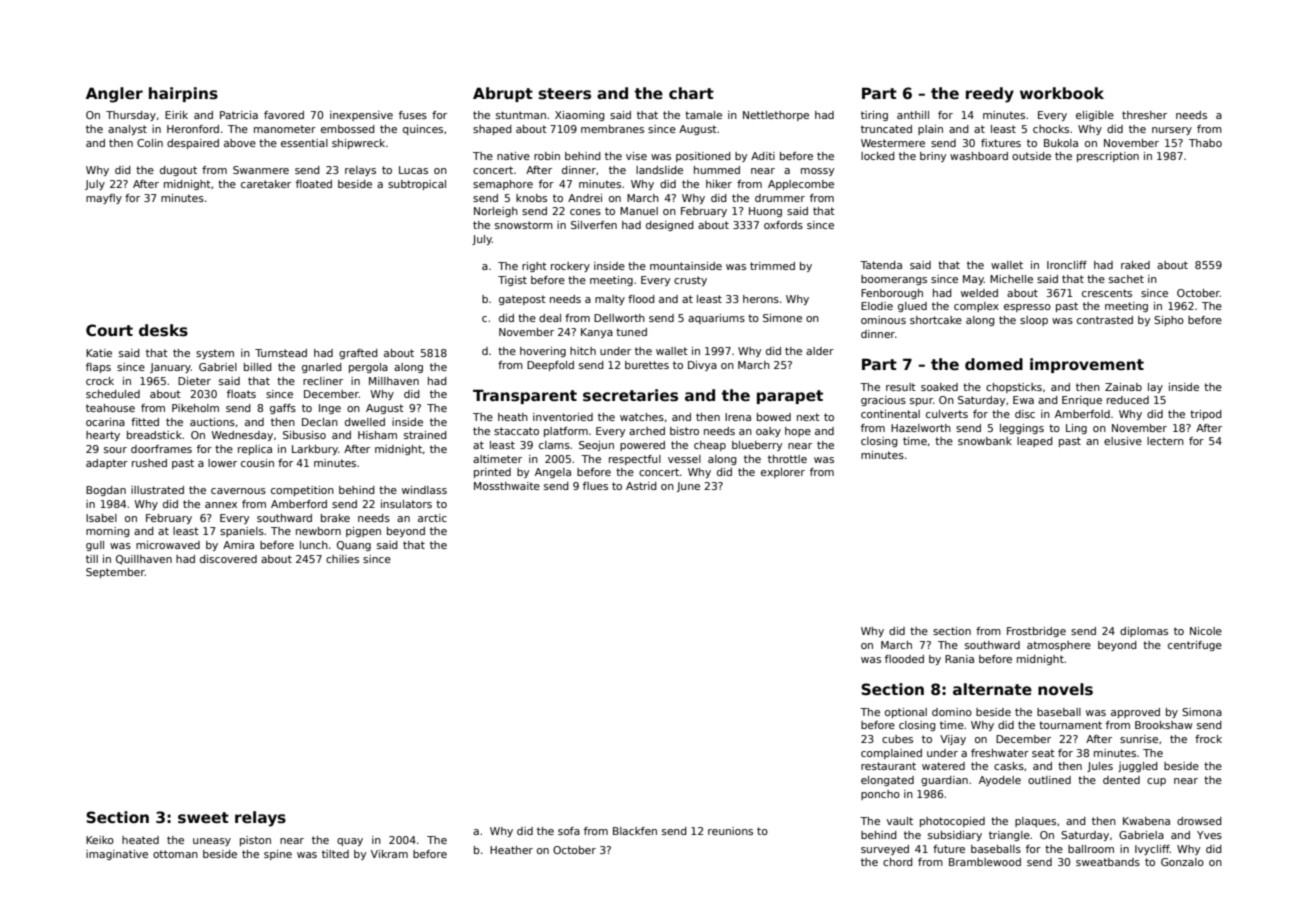 This image has height=924, width=1308. I want to click on Inge, so click(330, 409).
